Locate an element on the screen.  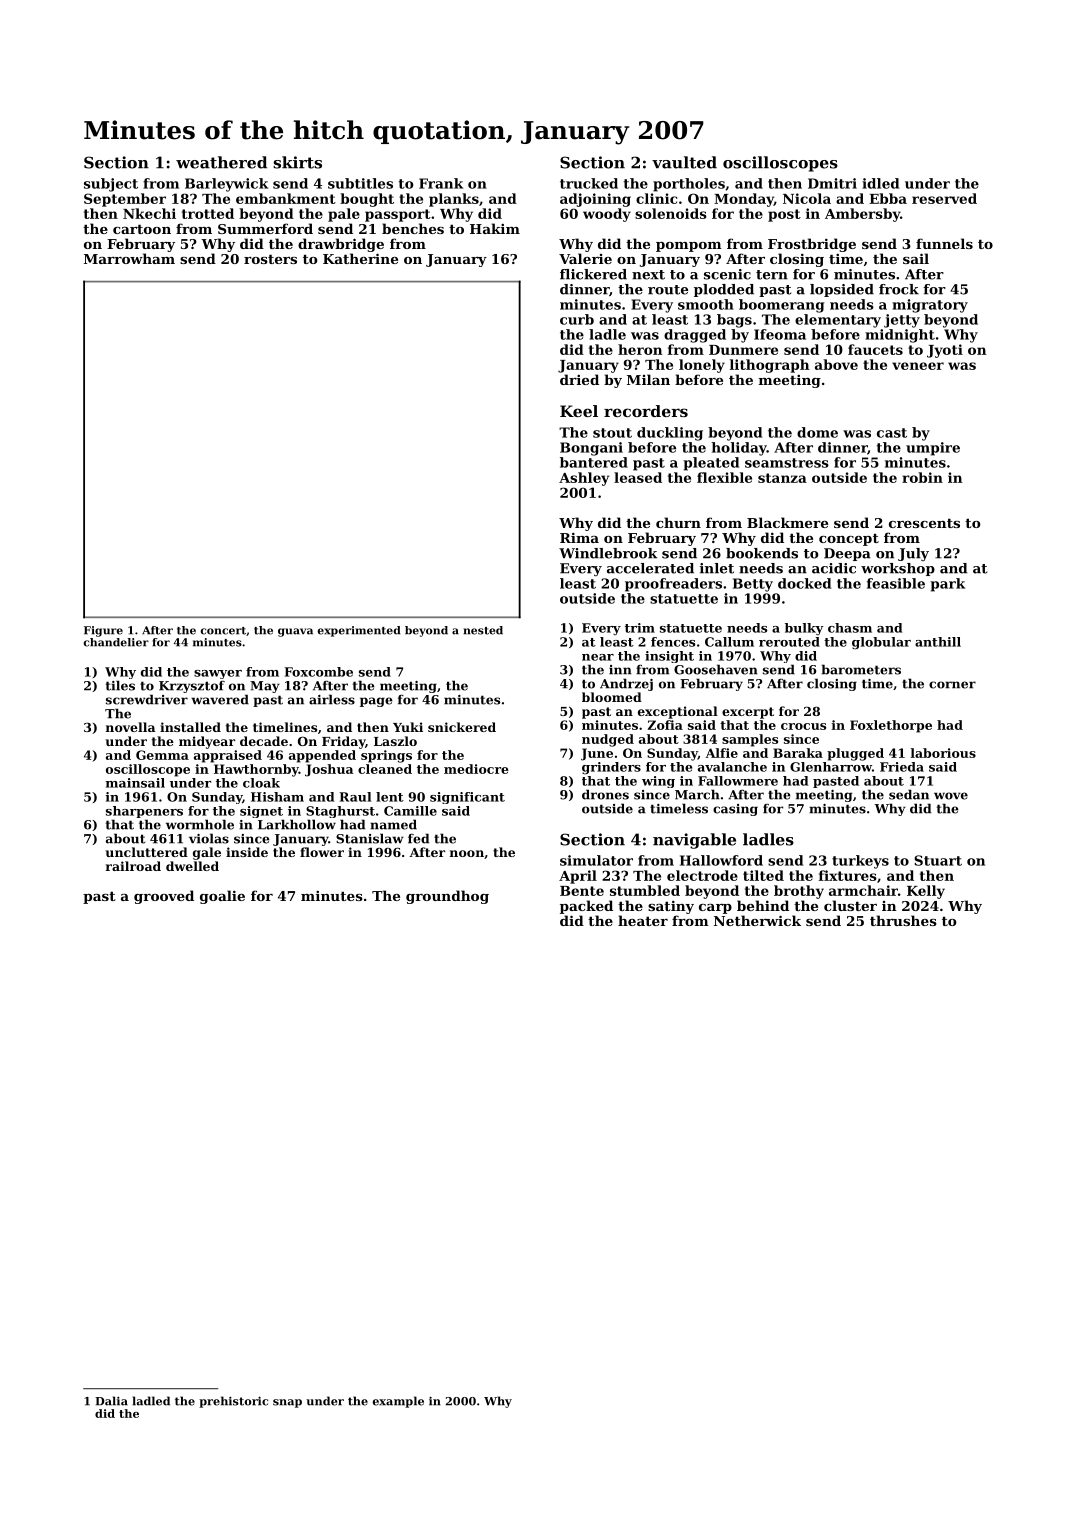
signet is located at coordinates (261, 812).
